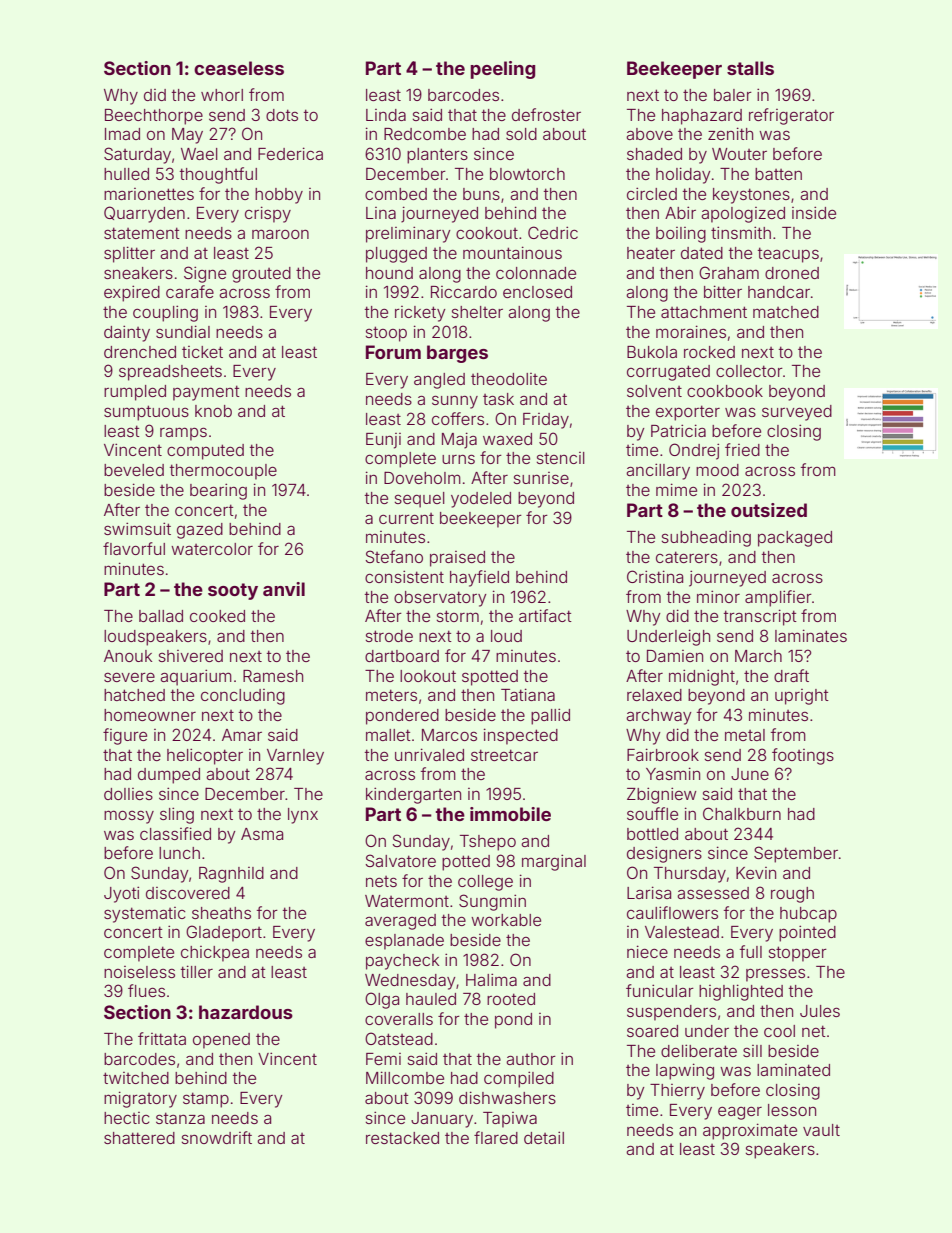 The width and height of the screenshot is (952, 1233). Describe the element at coordinates (479, 578) in the screenshot. I see `hayfield` at that location.
